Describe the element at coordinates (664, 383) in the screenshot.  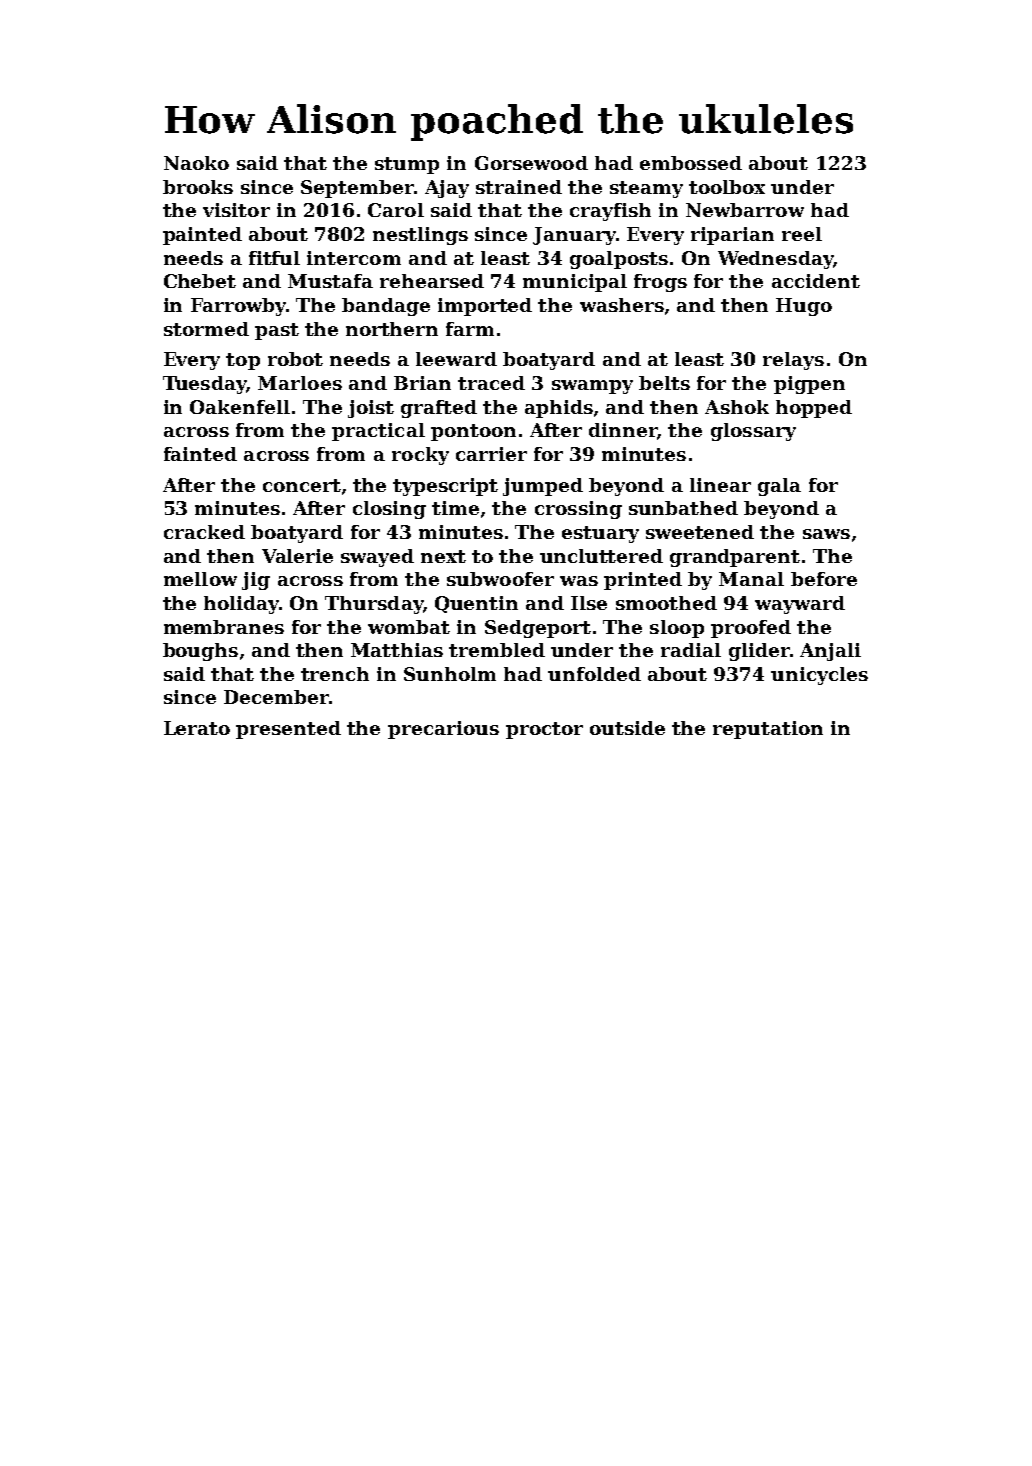
I see `belts` at that location.
